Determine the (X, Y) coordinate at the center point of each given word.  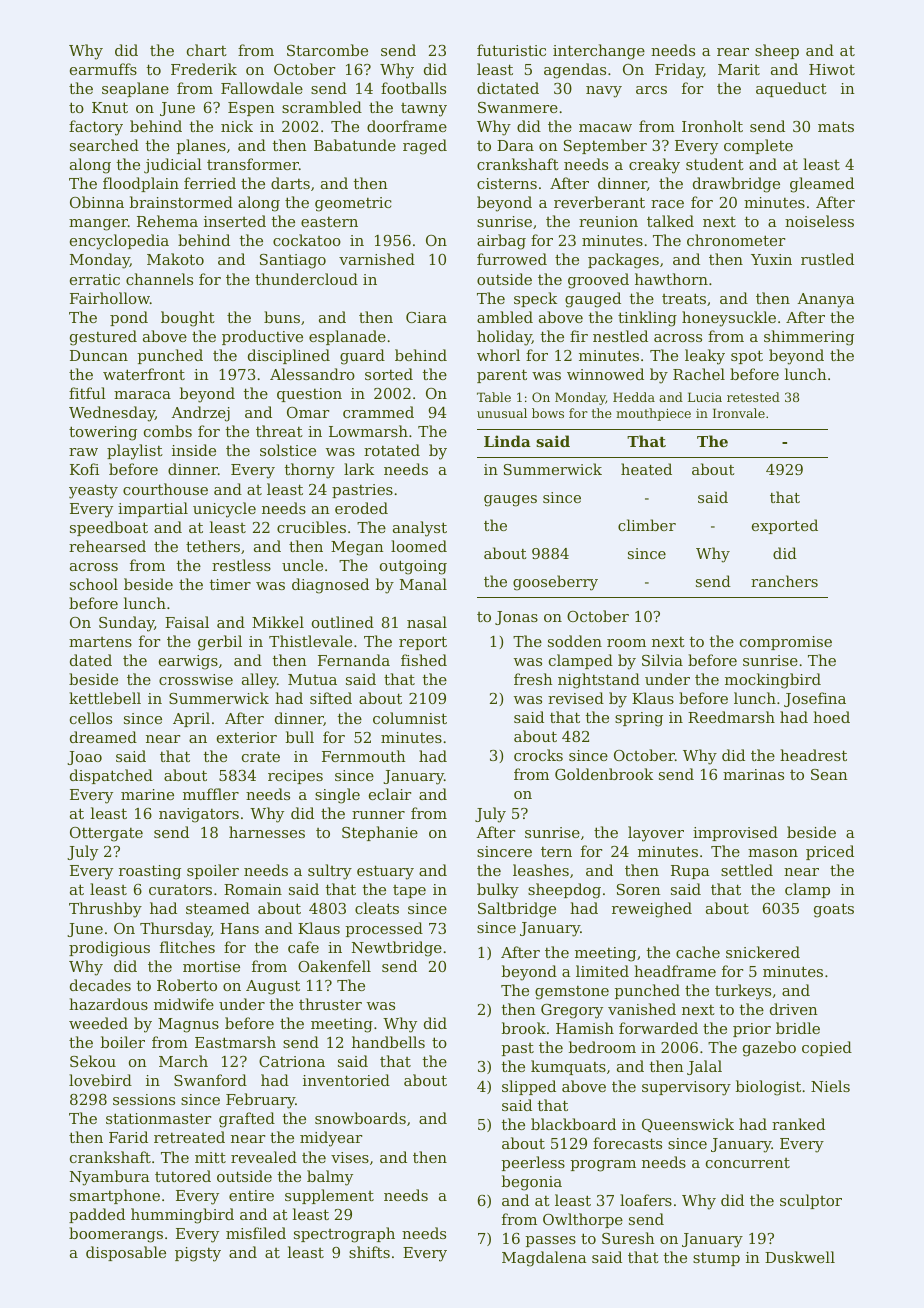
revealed (264, 1157)
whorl (498, 355)
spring (639, 719)
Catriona (292, 1061)
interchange (599, 52)
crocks (538, 755)
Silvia (662, 660)
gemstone (572, 992)
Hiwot (832, 69)
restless (241, 565)
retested (753, 397)
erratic (95, 279)
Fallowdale (262, 88)
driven (794, 1009)
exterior (247, 737)
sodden (575, 641)
